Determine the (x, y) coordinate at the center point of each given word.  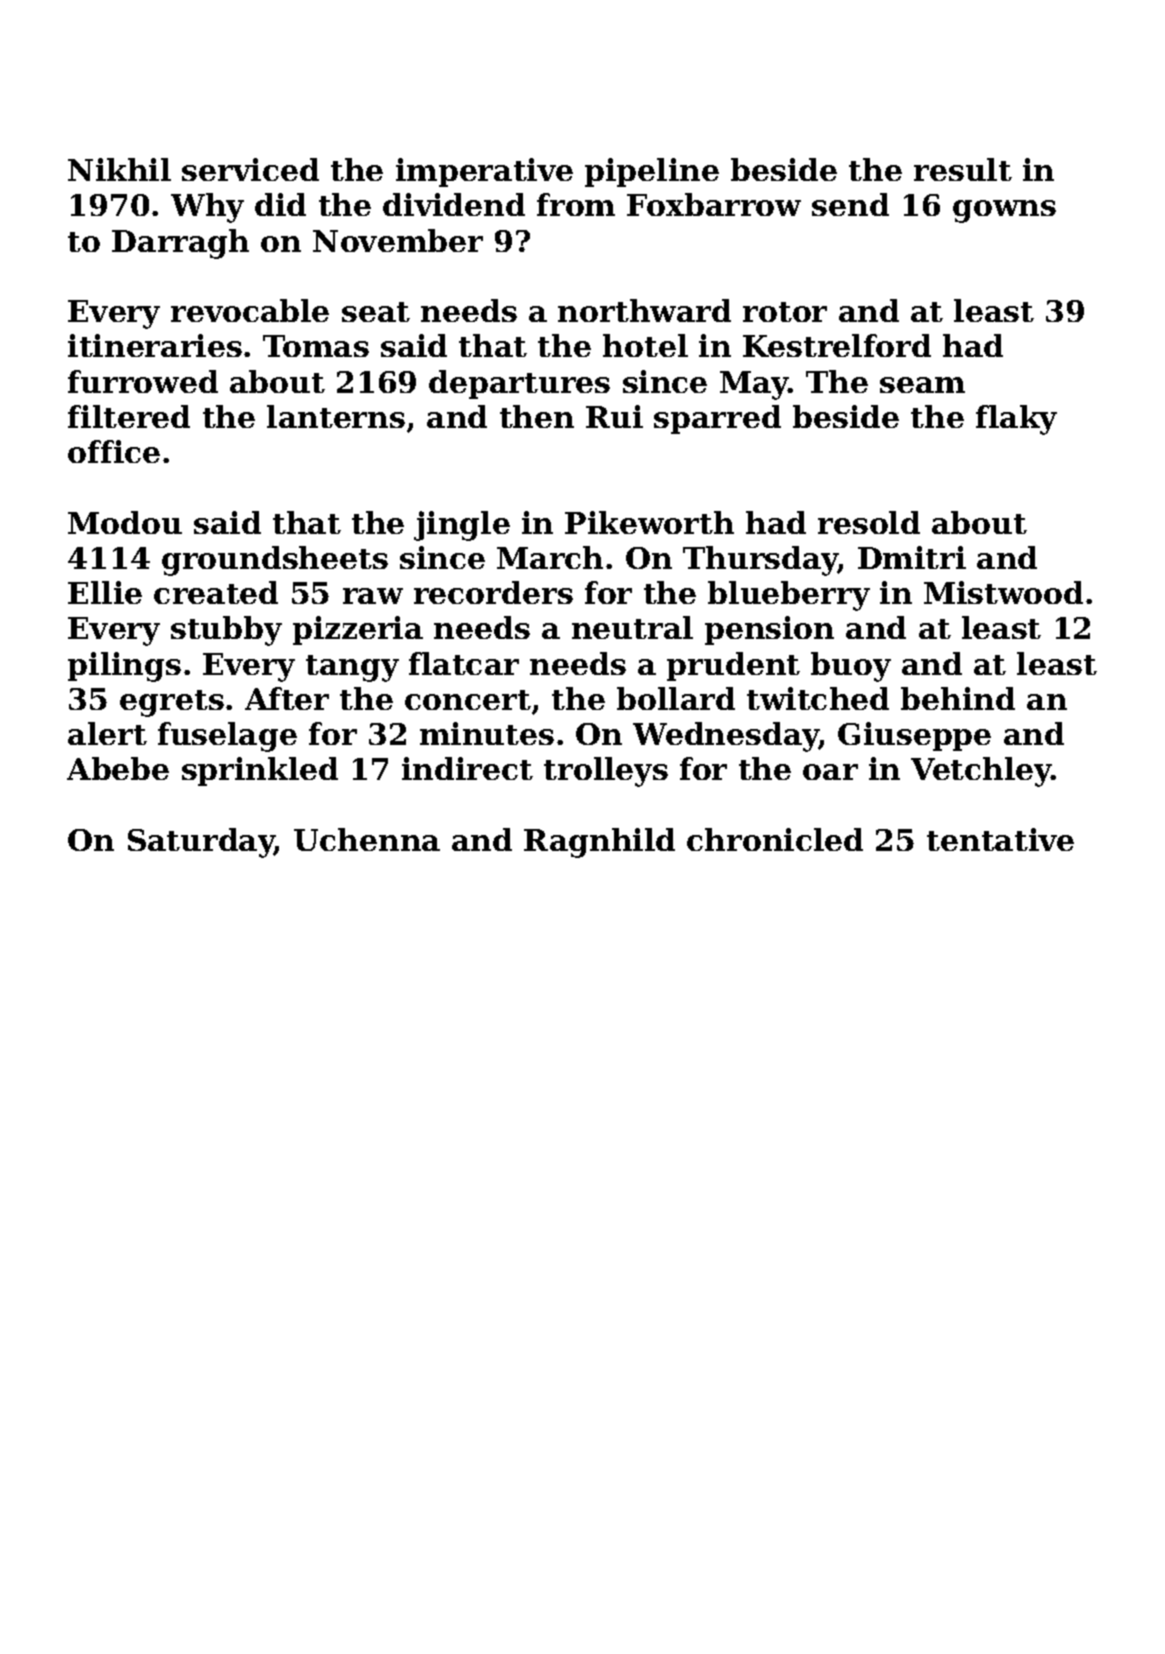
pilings (124, 667)
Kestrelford (837, 345)
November (398, 240)
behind (958, 698)
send (850, 204)
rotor (785, 312)
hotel (645, 345)
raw (373, 596)
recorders (493, 592)
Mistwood (1003, 592)
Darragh (180, 244)
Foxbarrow (714, 204)
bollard (676, 698)
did (280, 204)
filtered (129, 416)
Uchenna (367, 839)
